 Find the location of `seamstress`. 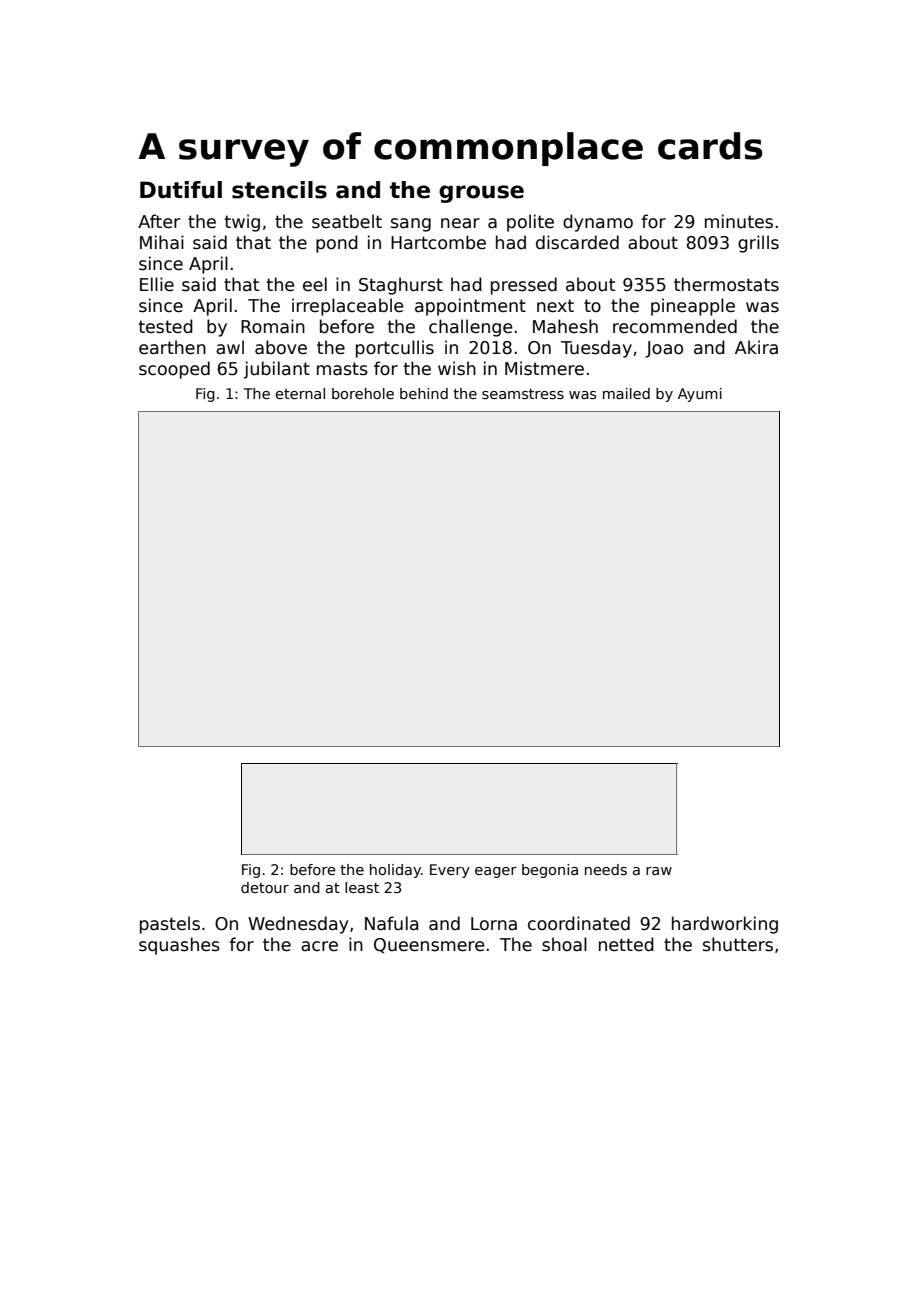

seamstress is located at coordinates (523, 394).
